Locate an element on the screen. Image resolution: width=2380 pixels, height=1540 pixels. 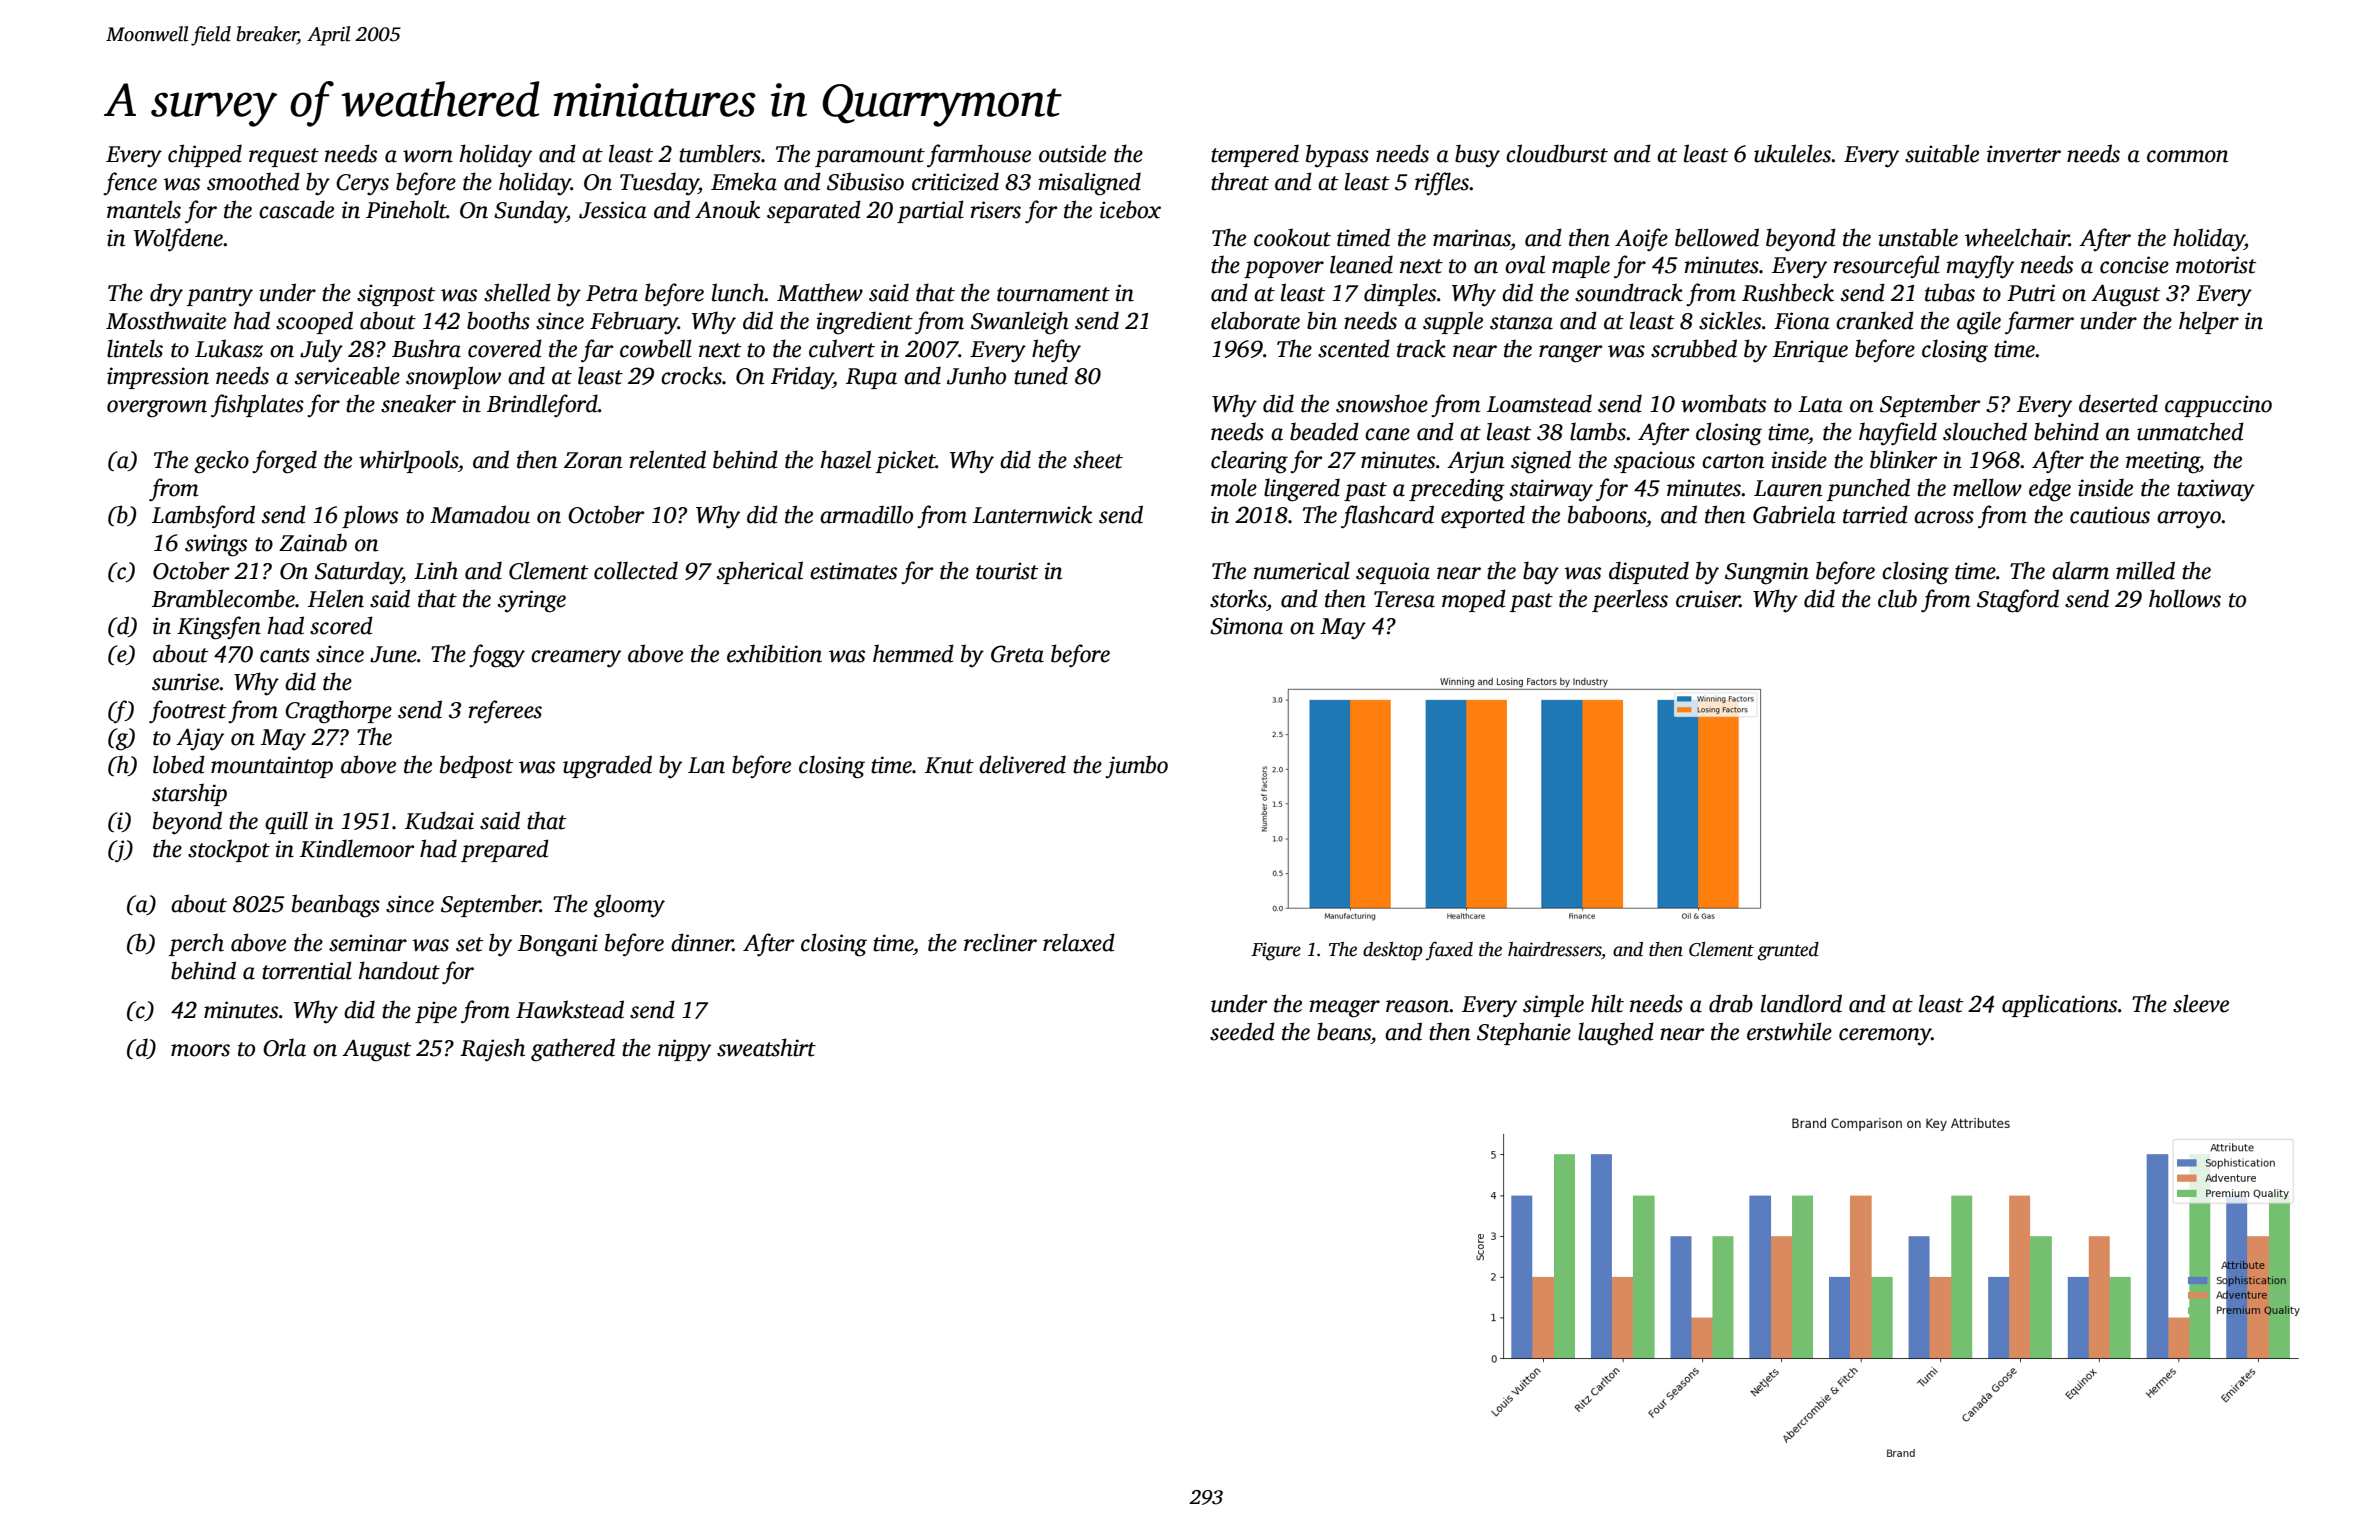
cants is located at coordinates (285, 655).
